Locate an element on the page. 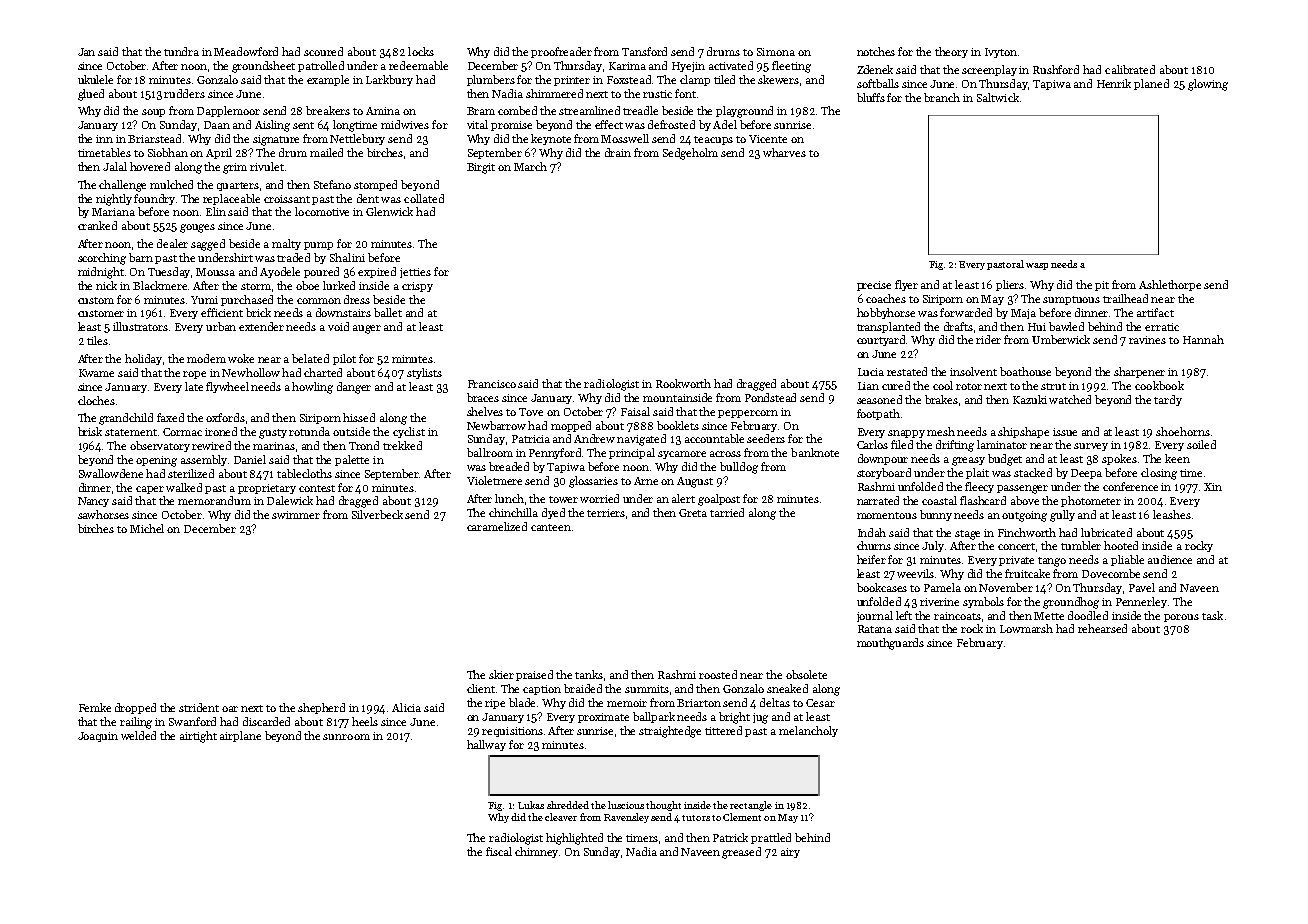  leashes is located at coordinates (1172, 514).
